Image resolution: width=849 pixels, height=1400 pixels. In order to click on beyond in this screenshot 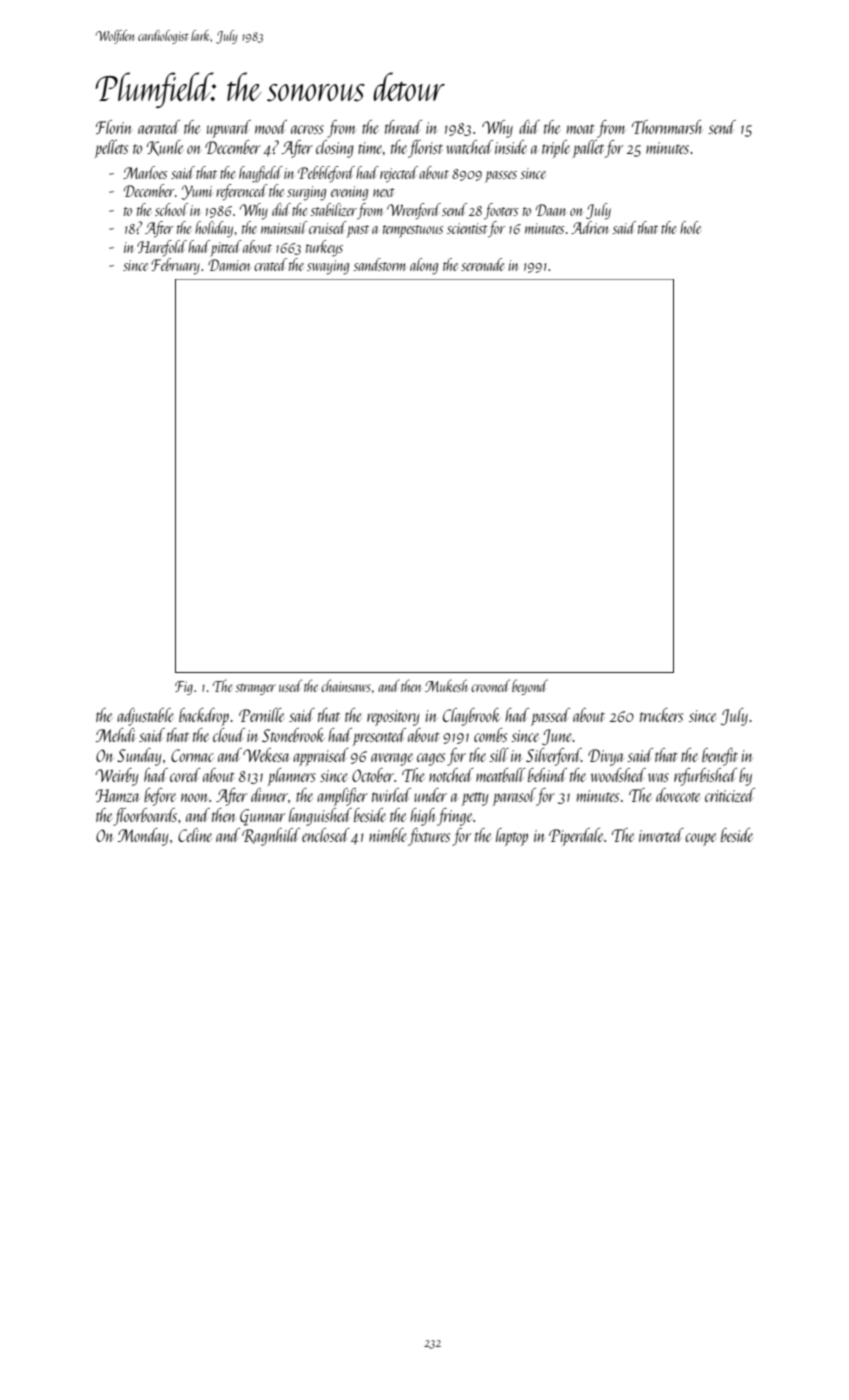, I will do `click(530, 687)`.
